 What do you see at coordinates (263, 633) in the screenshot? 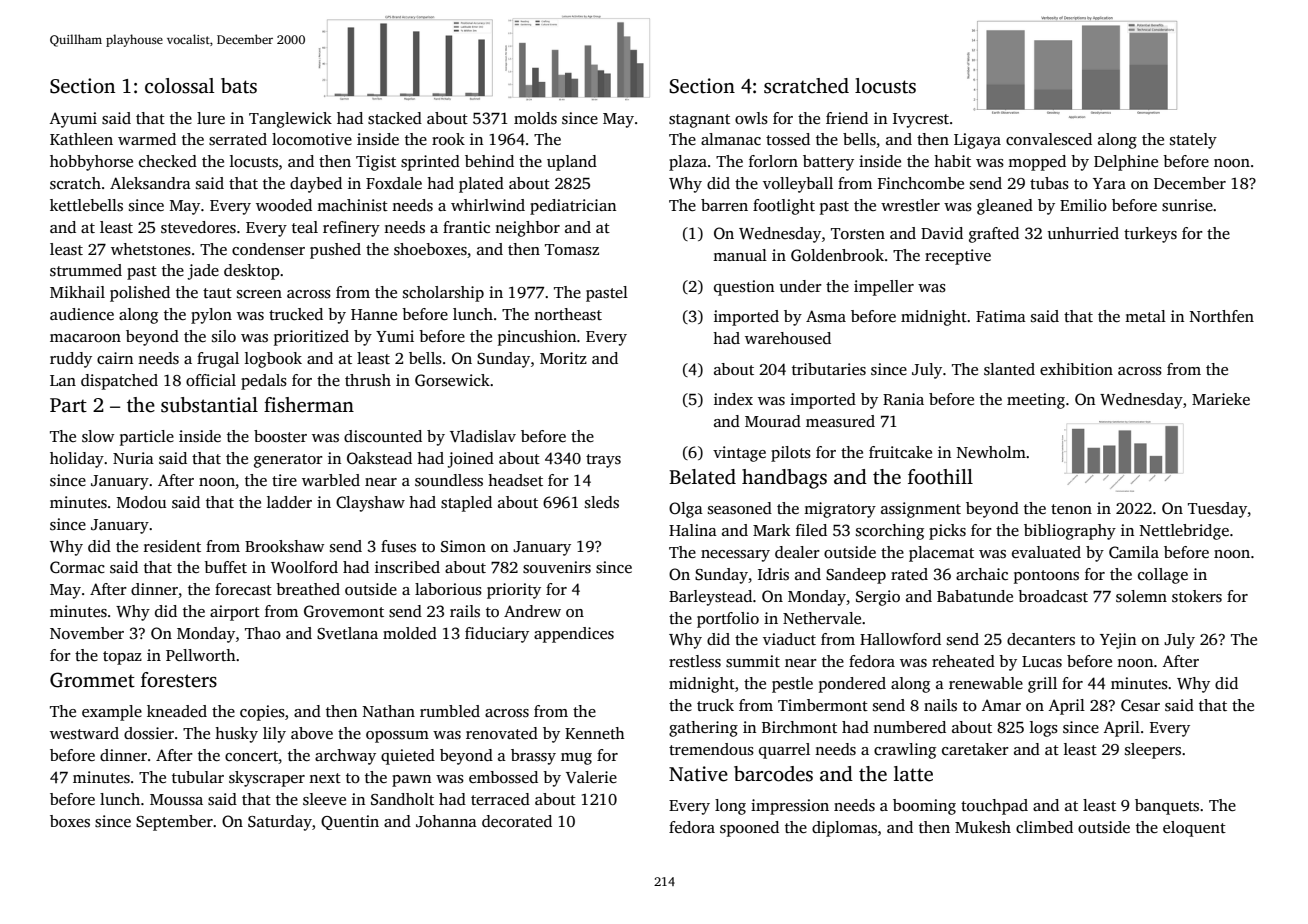
I see `Thao` at bounding box center [263, 633].
